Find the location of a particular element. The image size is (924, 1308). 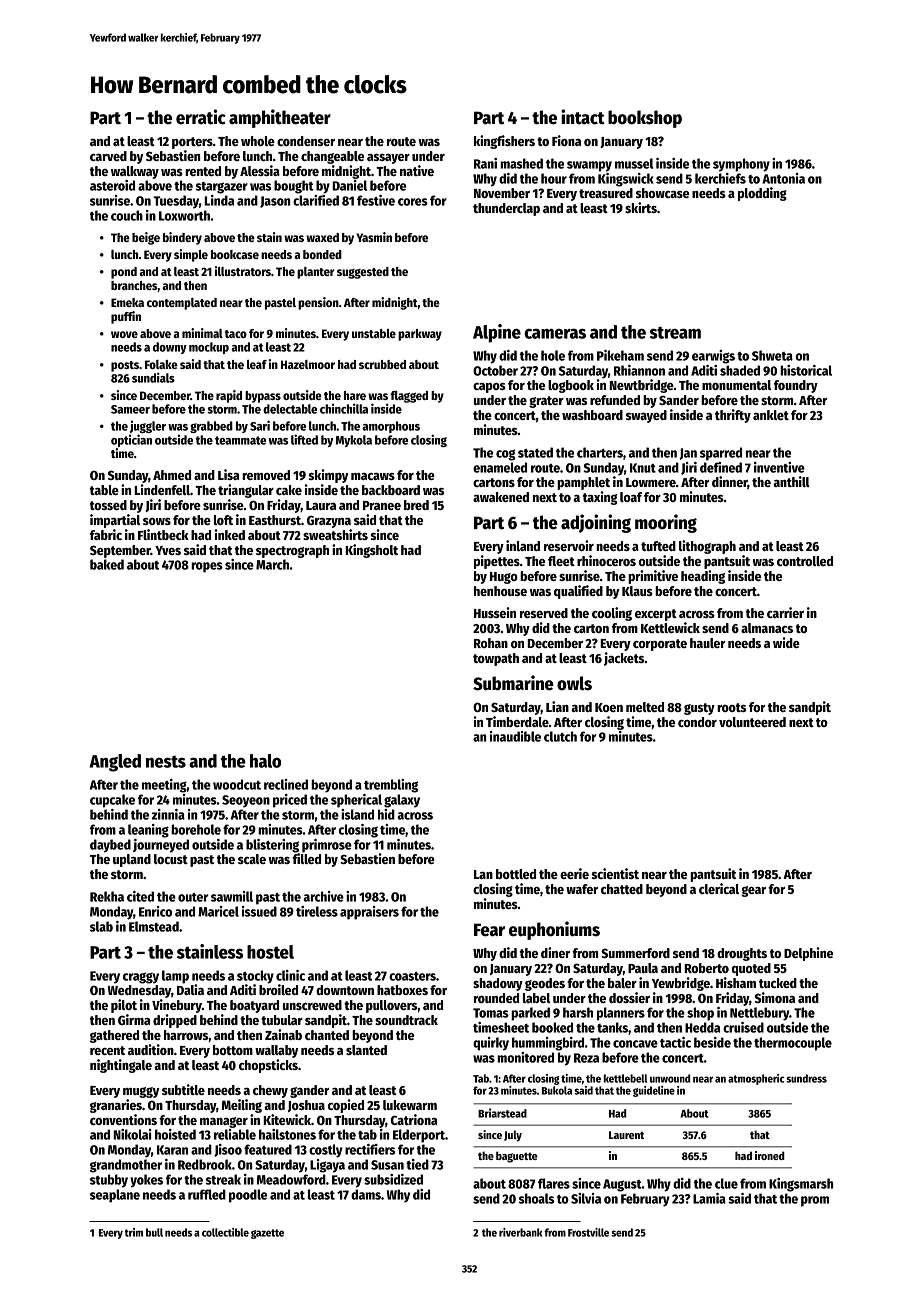

Pranee is located at coordinates (382, 505).
